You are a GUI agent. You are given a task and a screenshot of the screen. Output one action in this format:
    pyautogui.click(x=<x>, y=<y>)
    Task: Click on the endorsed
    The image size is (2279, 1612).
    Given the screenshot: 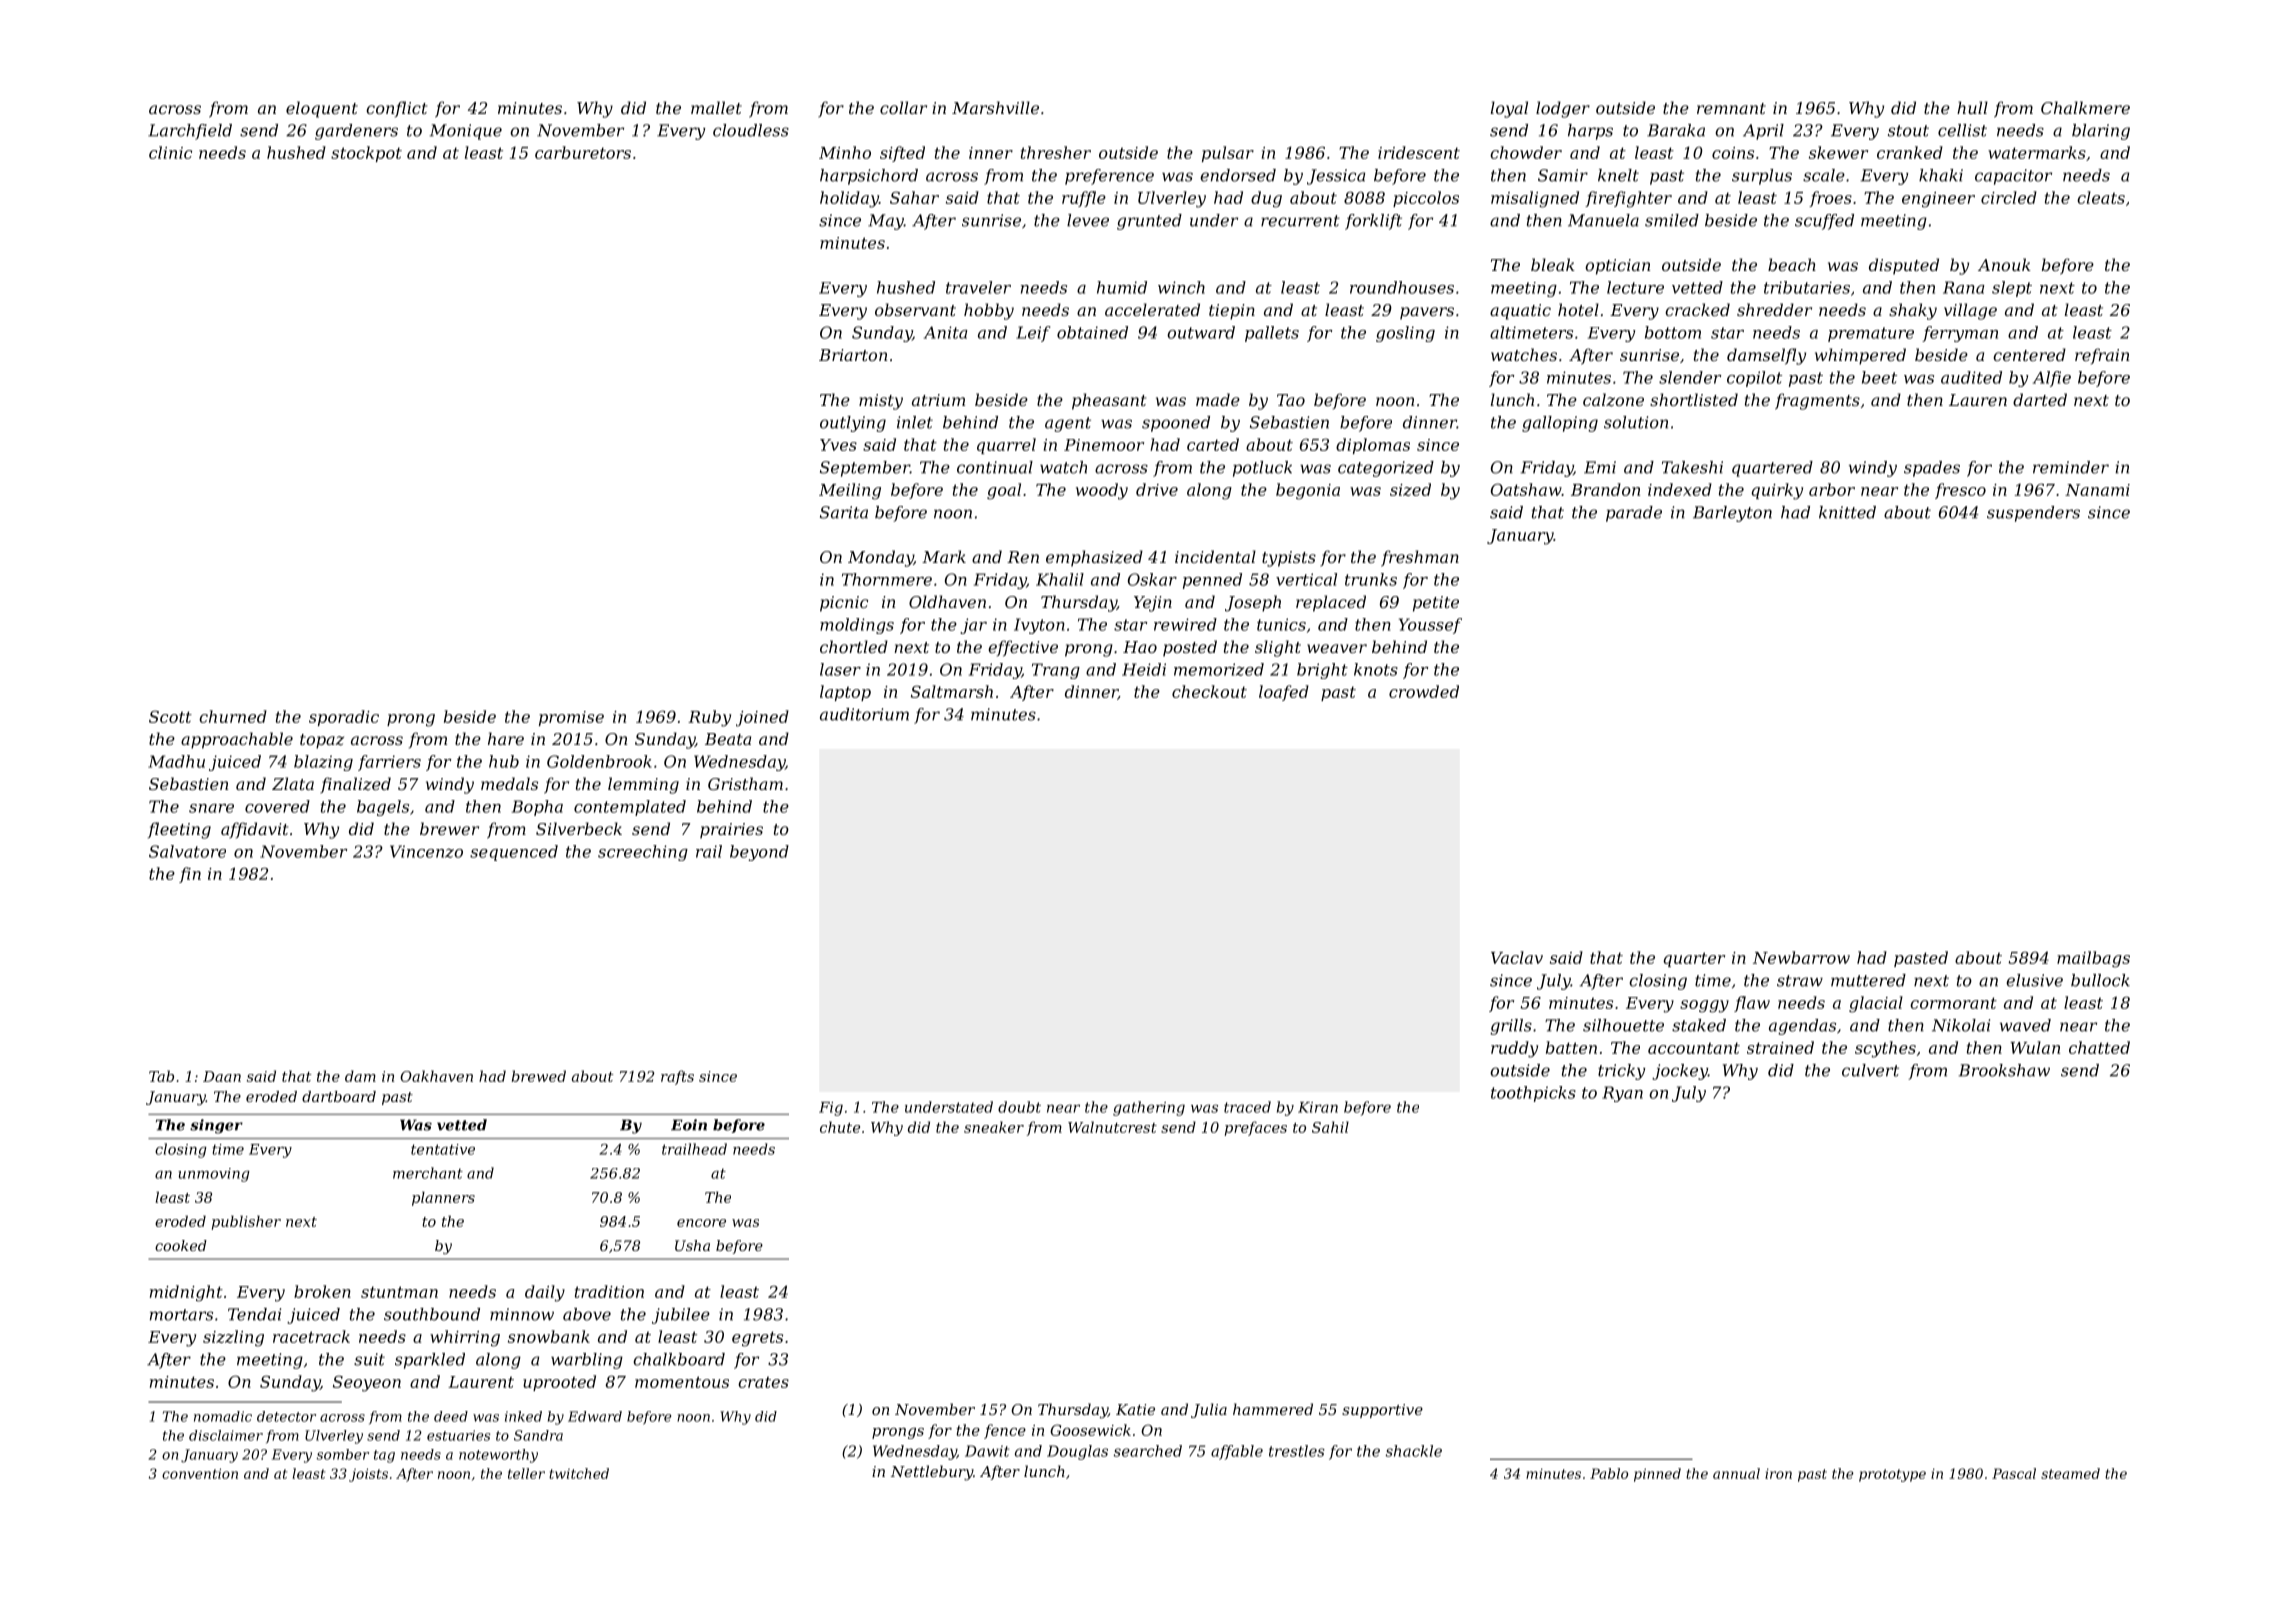 What is the action you would take?
    pyautogui.click(x=1238, y=175)
